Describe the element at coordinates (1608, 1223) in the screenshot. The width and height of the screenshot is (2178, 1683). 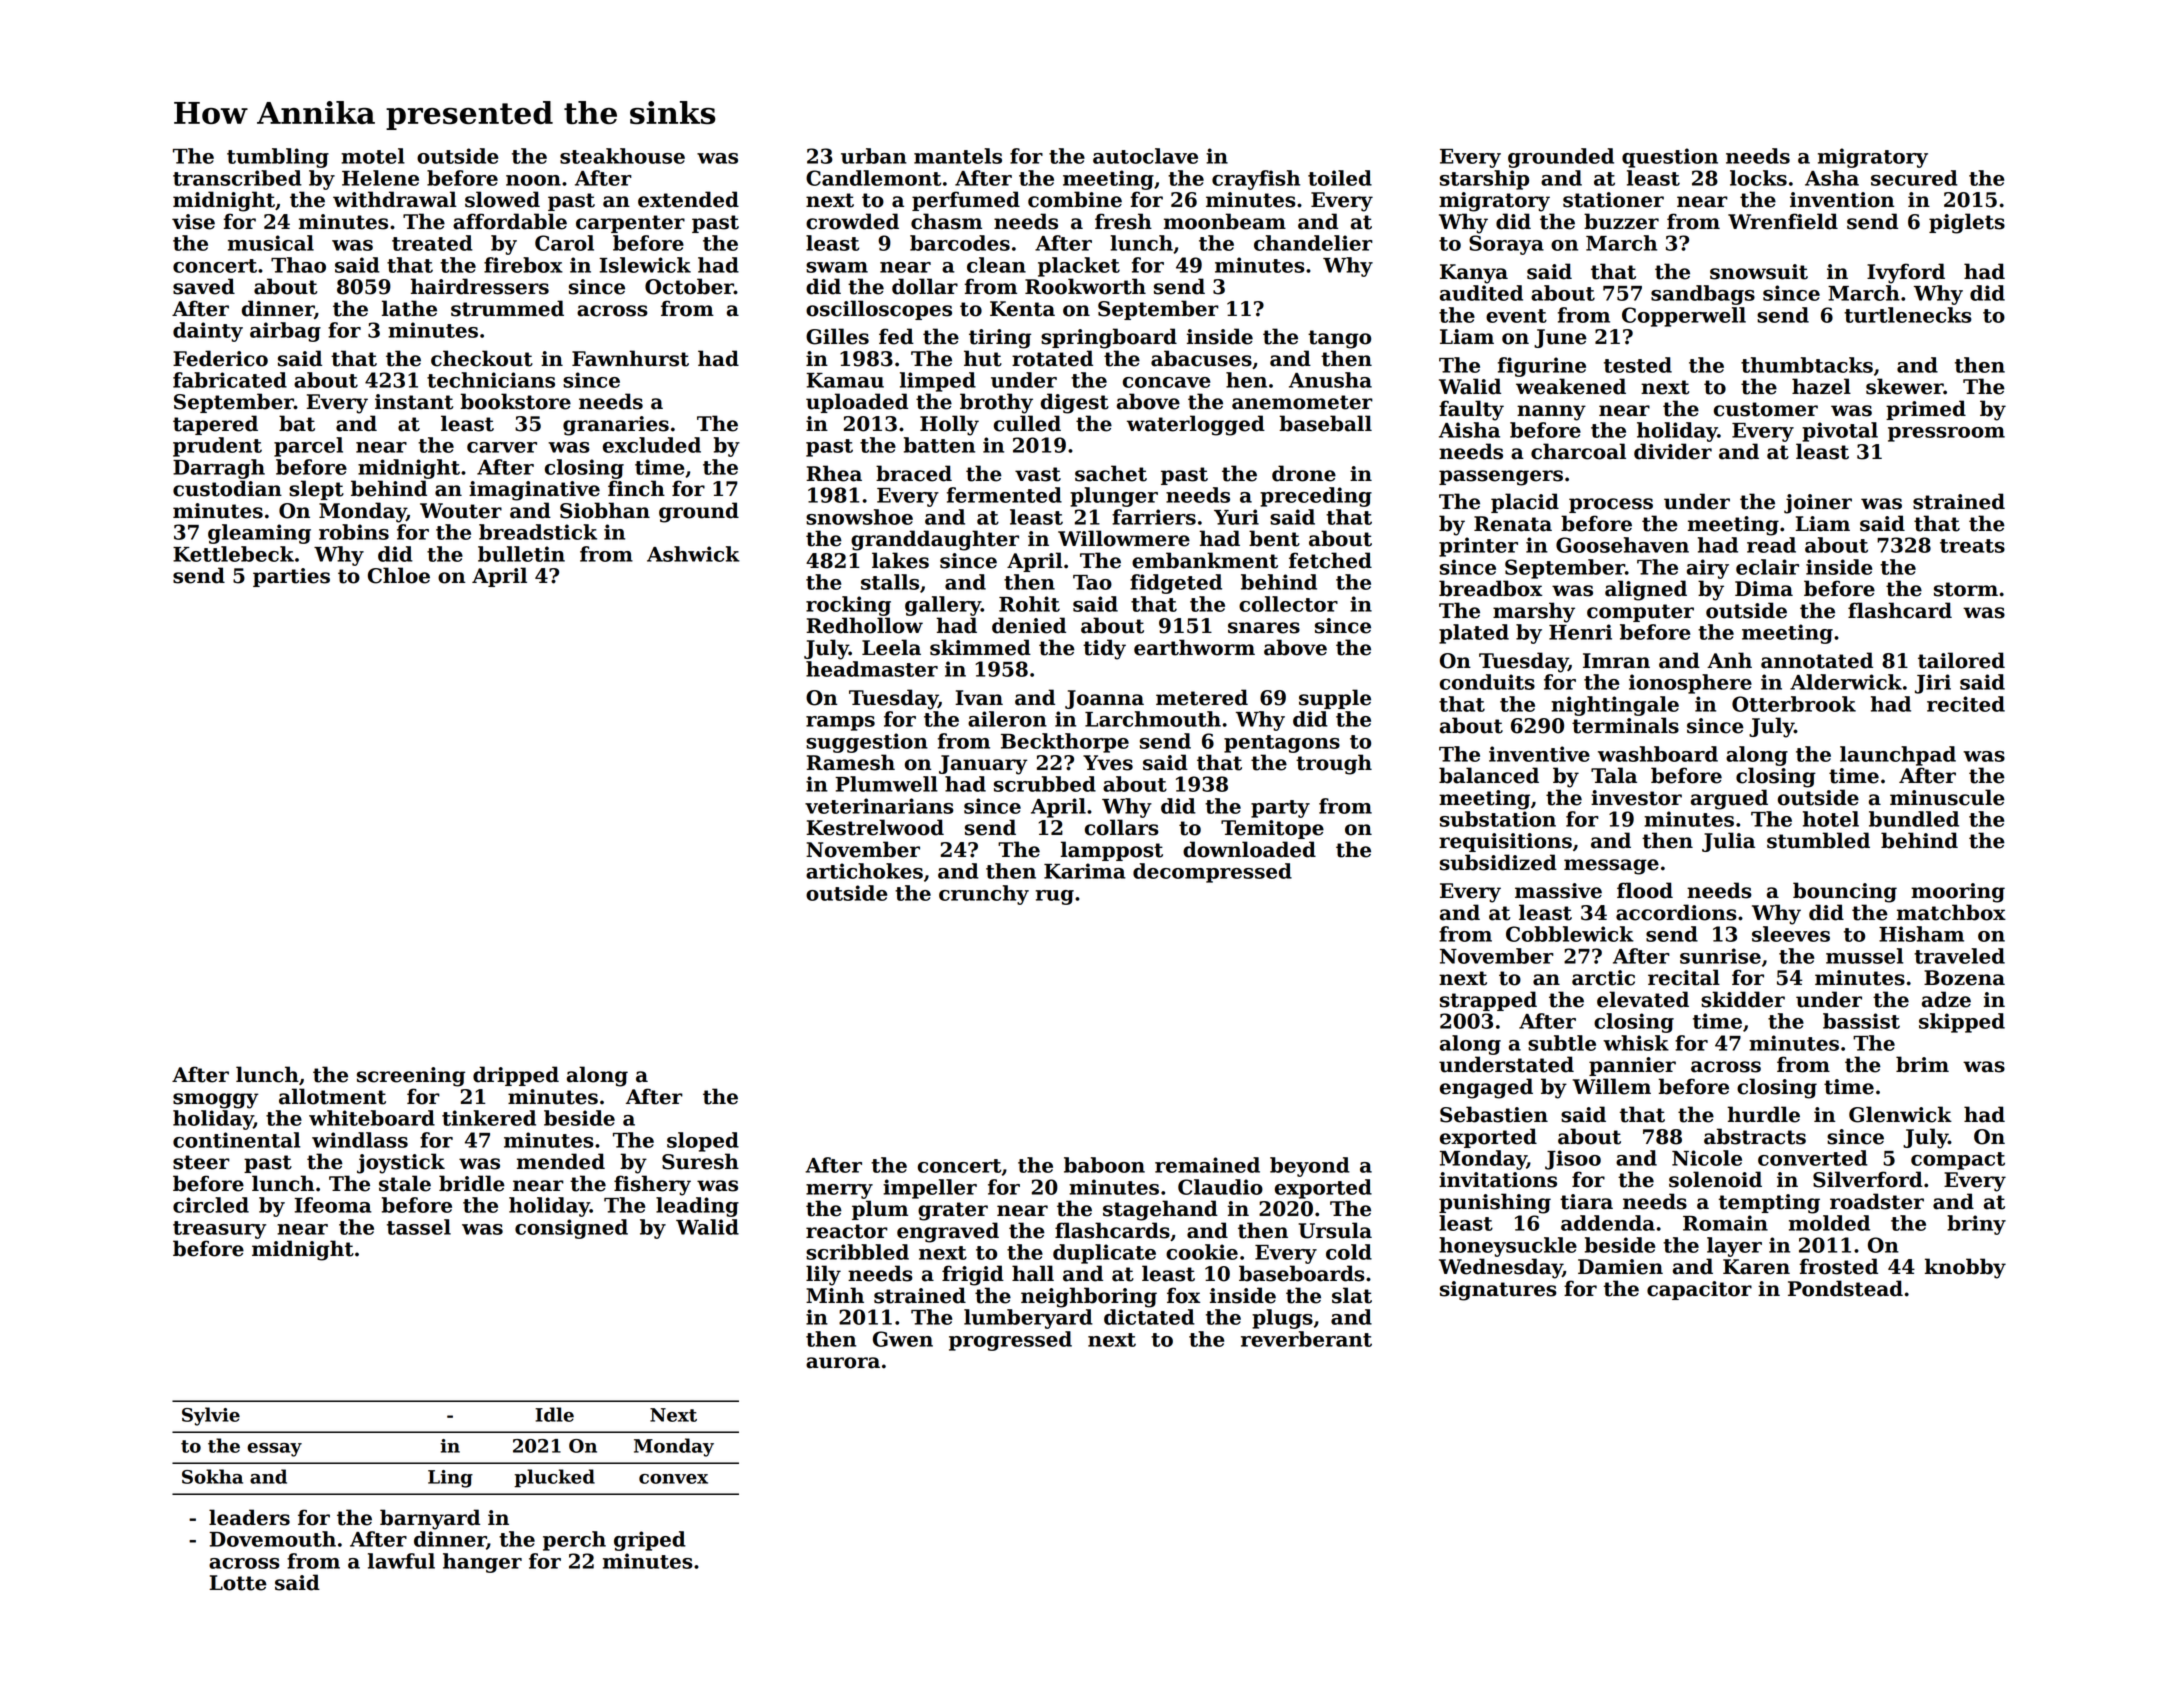
I see `addenda` at that location.
